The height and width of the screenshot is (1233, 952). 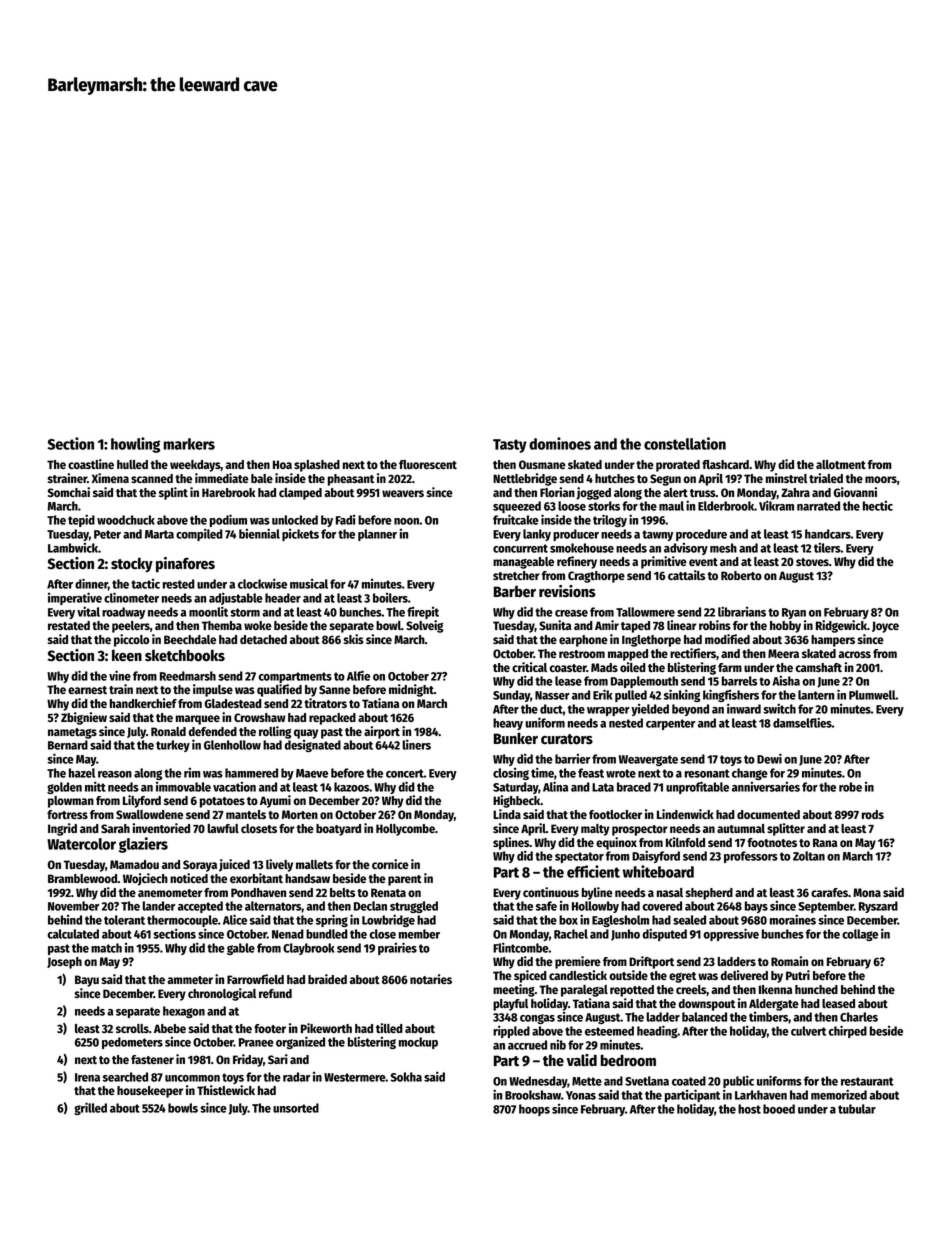 What do you see at coordinates (685, 443) in the screenshot?
I see `constellation` at bounding box center [685, 443].
